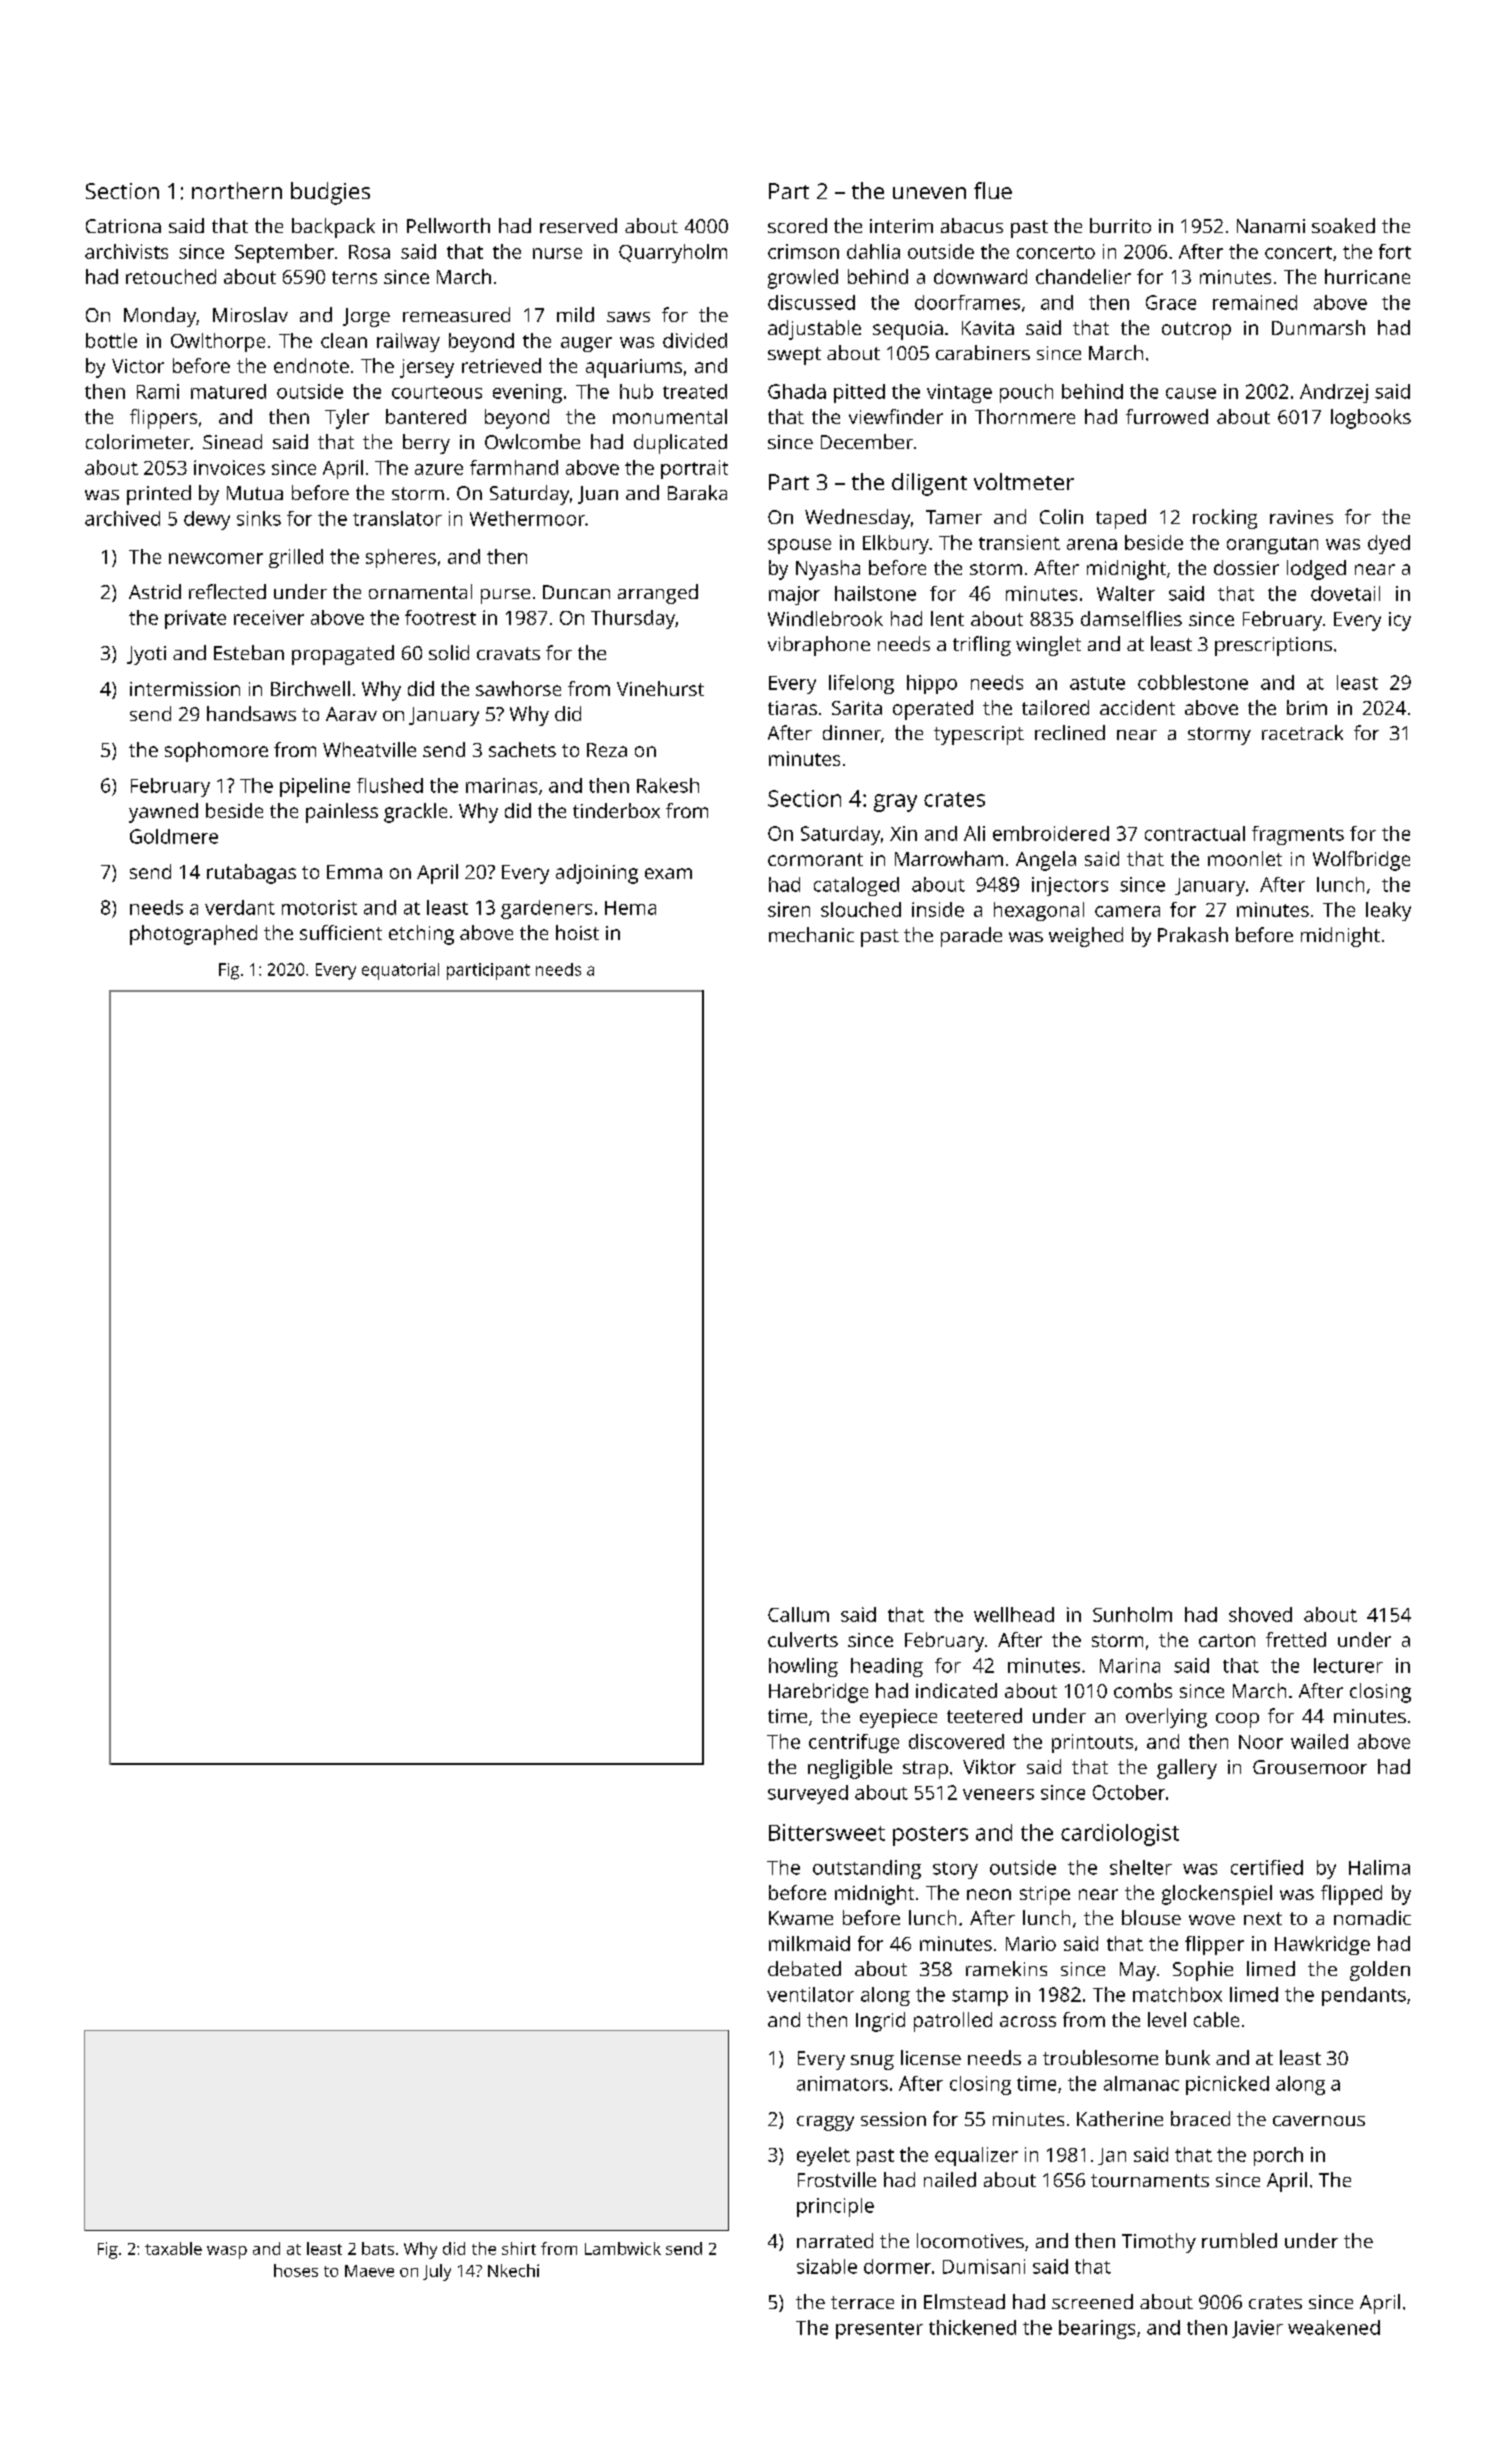 The height and width of the document is (2464, 1496). What do you see at coordinates (415, 813) in the document?
I see `grackle` at bounding box center [415, 813].
